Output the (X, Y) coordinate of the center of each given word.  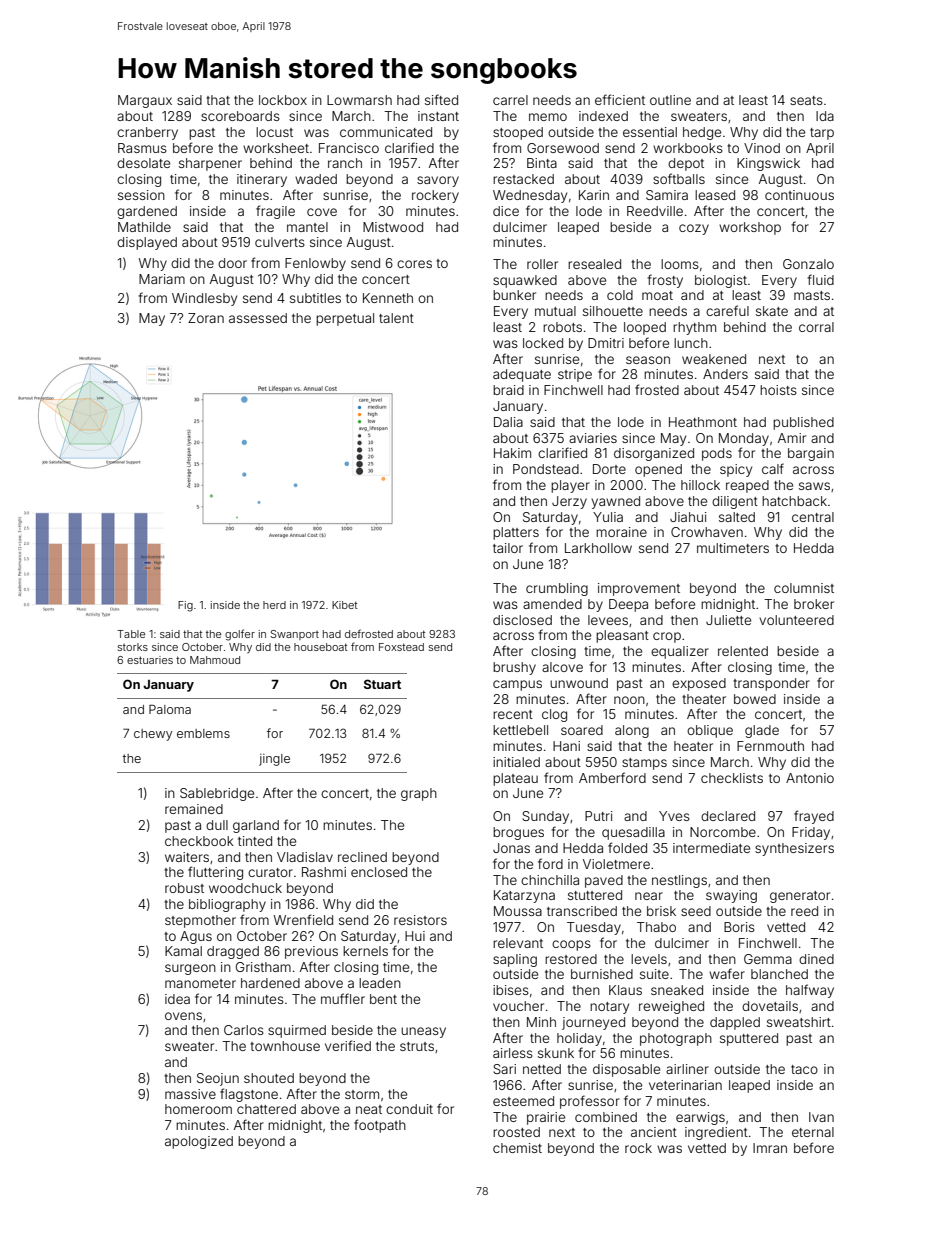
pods (717, 454)
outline (670, 100)
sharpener (210, 164)
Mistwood (393, 227)
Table (131, 634)
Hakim (512, 453)
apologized (199, 1142)
